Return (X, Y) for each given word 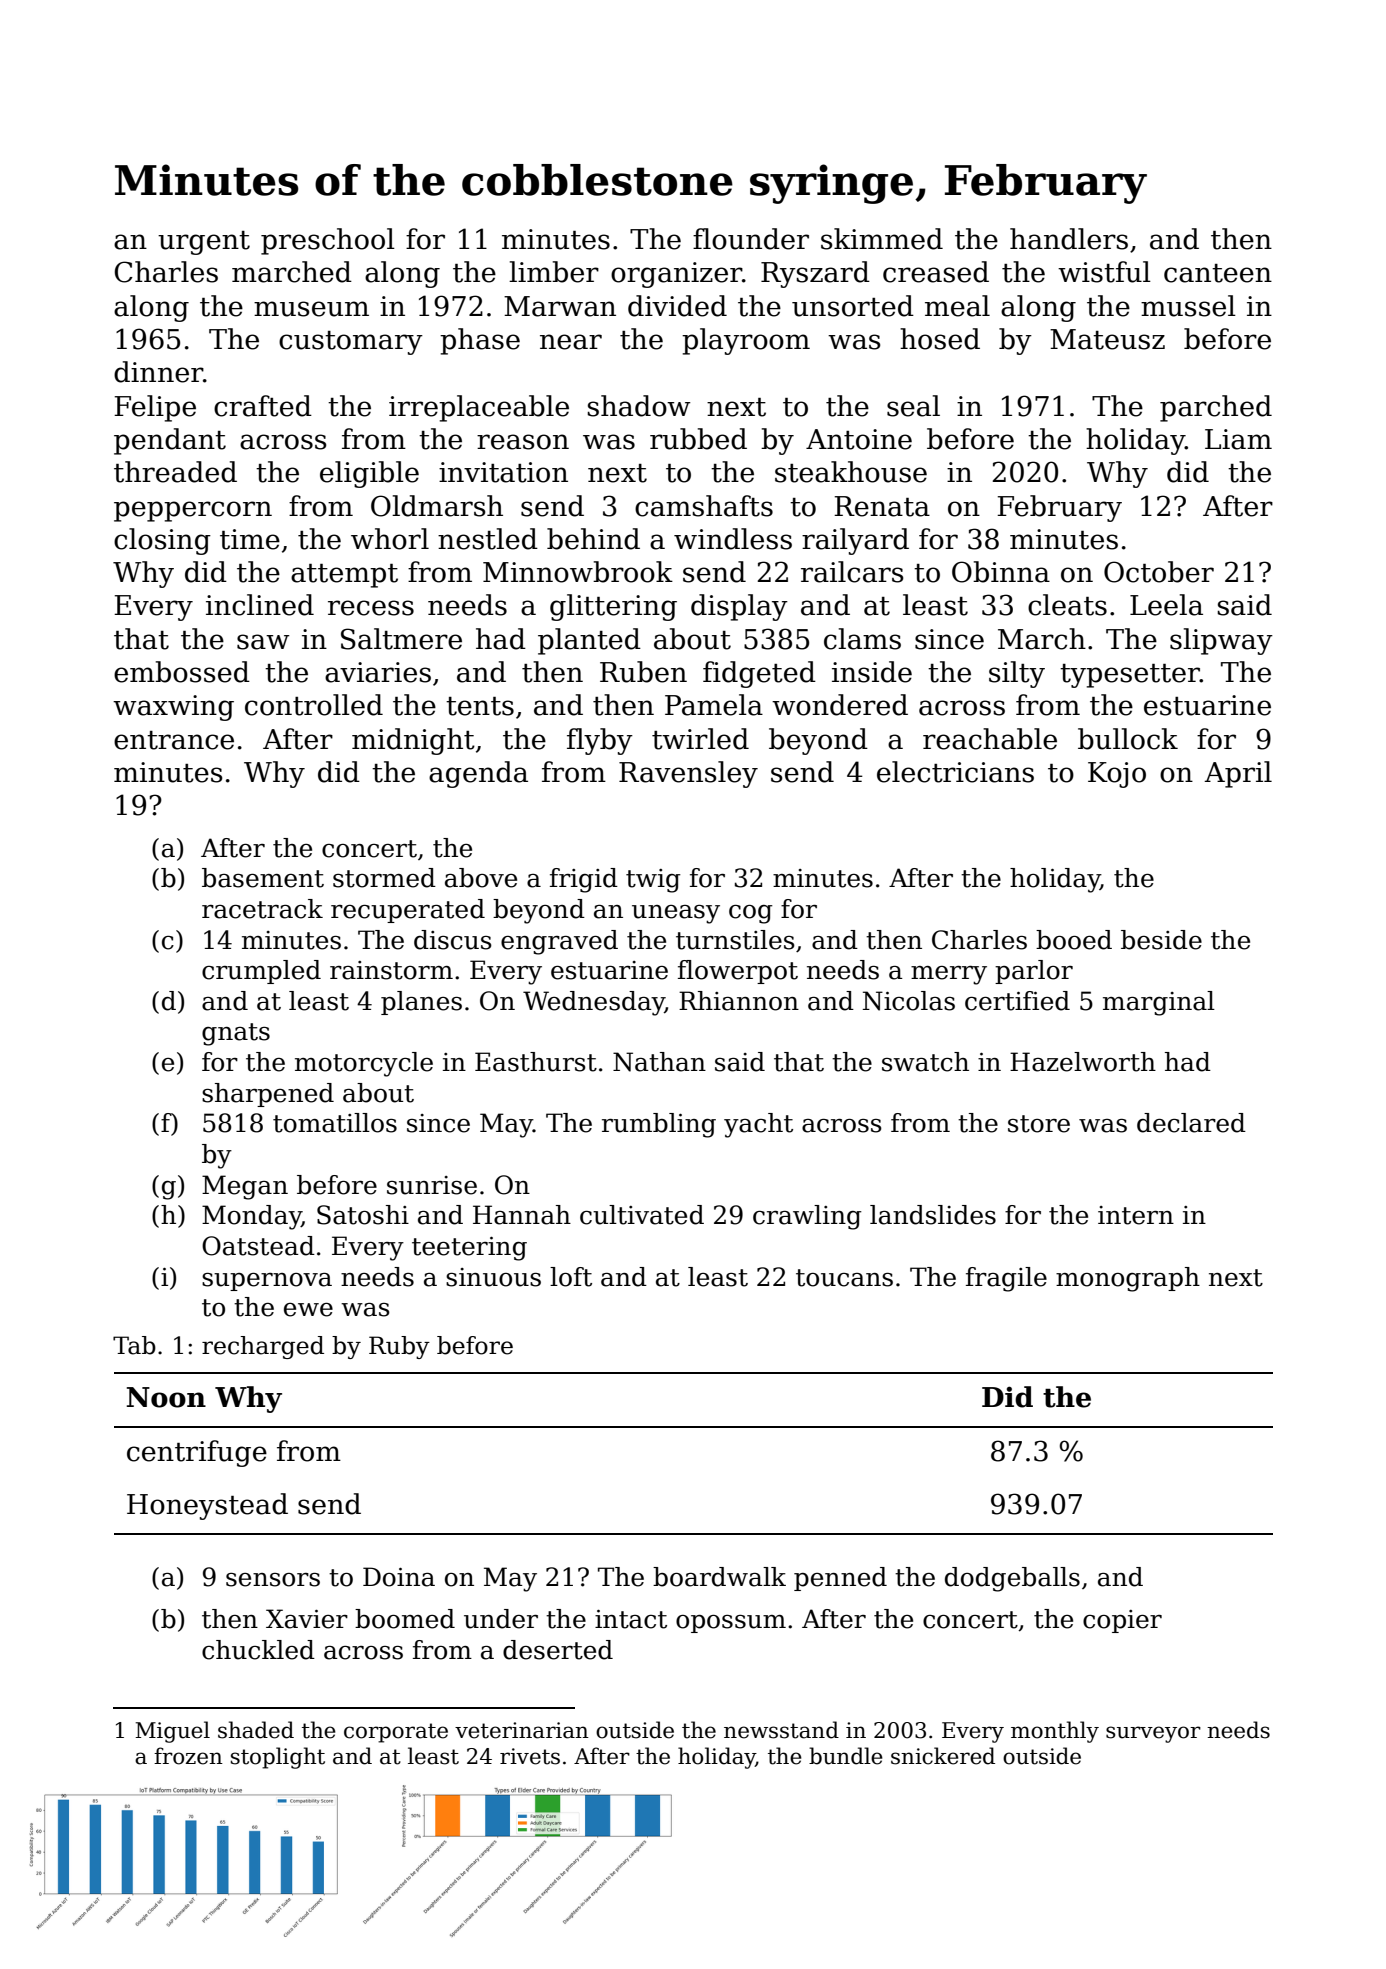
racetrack (262, 909)
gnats (236, 1034)
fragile (1006, 1279)
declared (1191, 1123)
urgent (204, 243)
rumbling (659, 1125)
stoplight (278, 1758)
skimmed (882, 239)
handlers (1069, 239)
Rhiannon (739, 1001)
